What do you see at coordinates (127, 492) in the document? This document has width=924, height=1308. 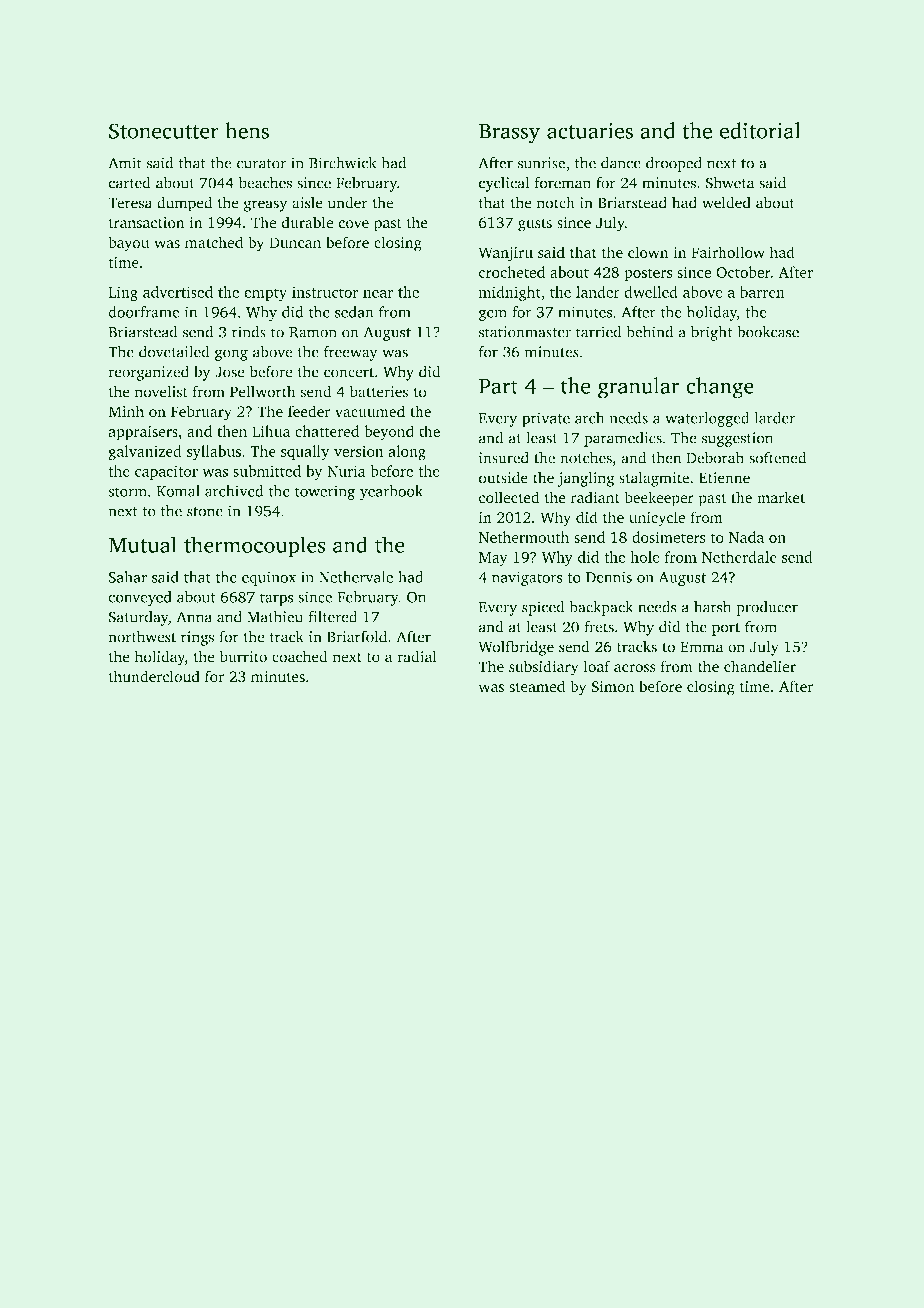 I see `storm` at bounding box center [127, 492].
